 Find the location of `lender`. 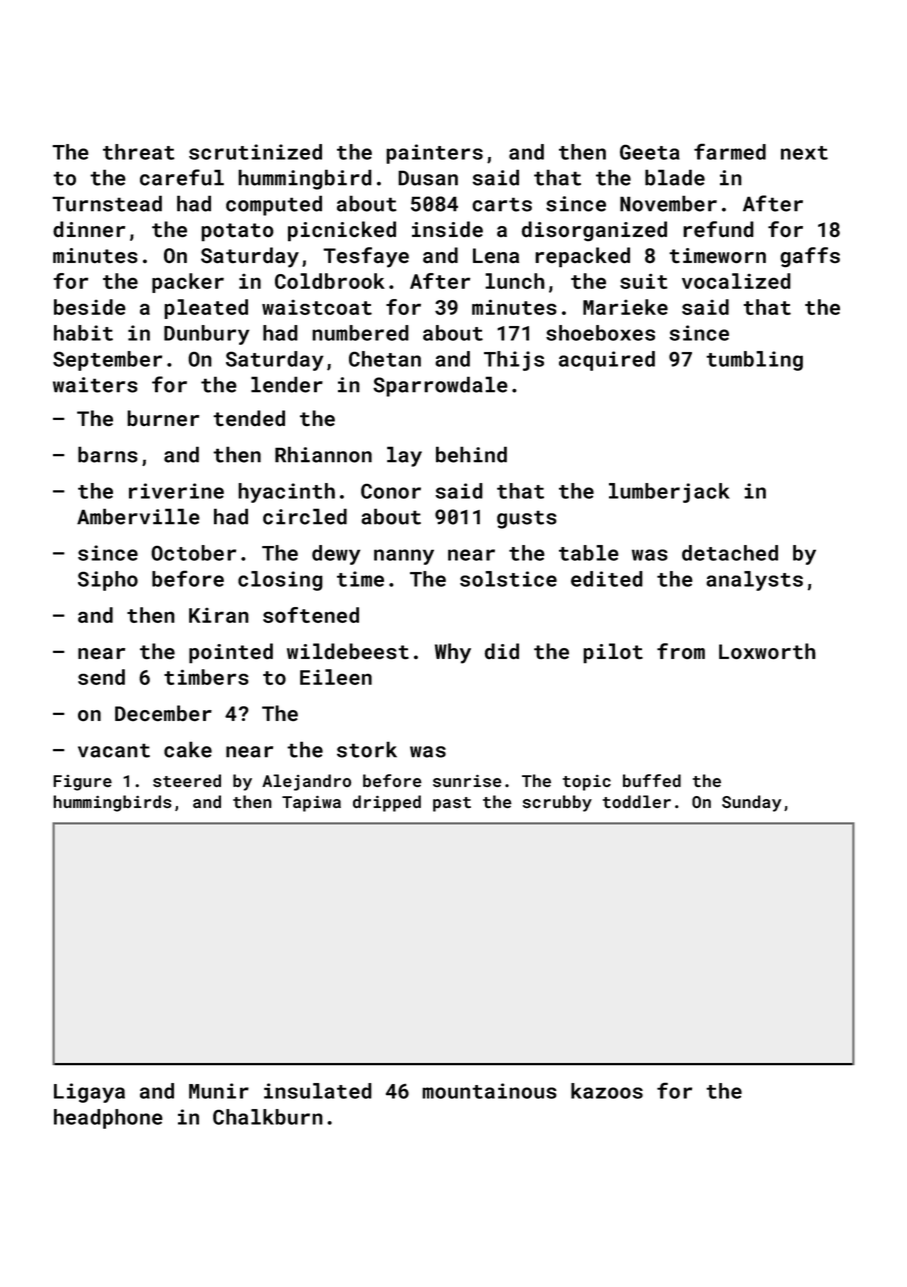

lender is located at coordinates (287, 384).
